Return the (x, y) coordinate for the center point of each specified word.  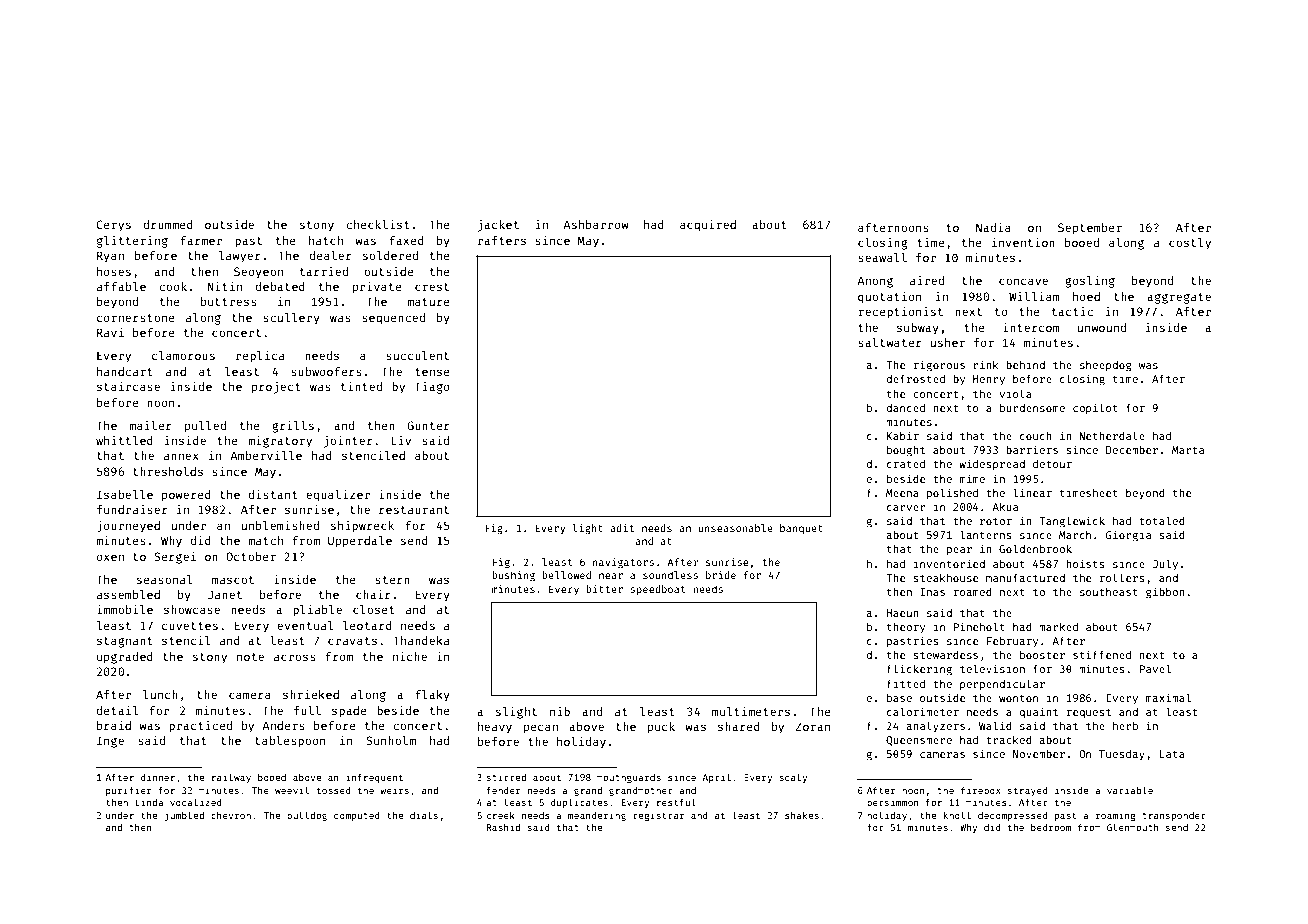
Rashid (503, 827)
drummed (168, 224)
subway (918, 329)
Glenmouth (1133, 827)
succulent (417, 355)
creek (501, 815)
